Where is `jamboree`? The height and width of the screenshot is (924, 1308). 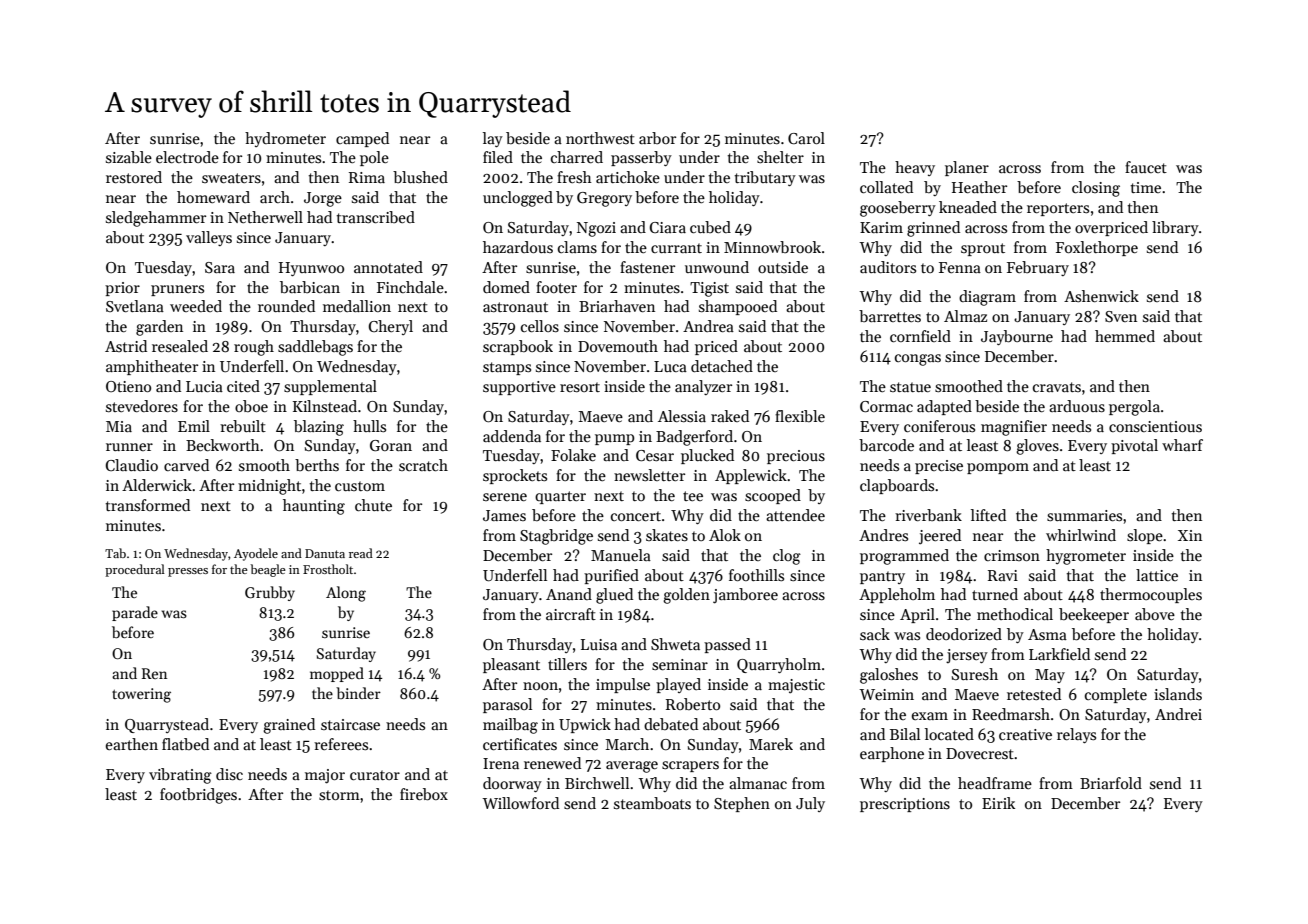
jamboree is located at coordinates (745, 596).
